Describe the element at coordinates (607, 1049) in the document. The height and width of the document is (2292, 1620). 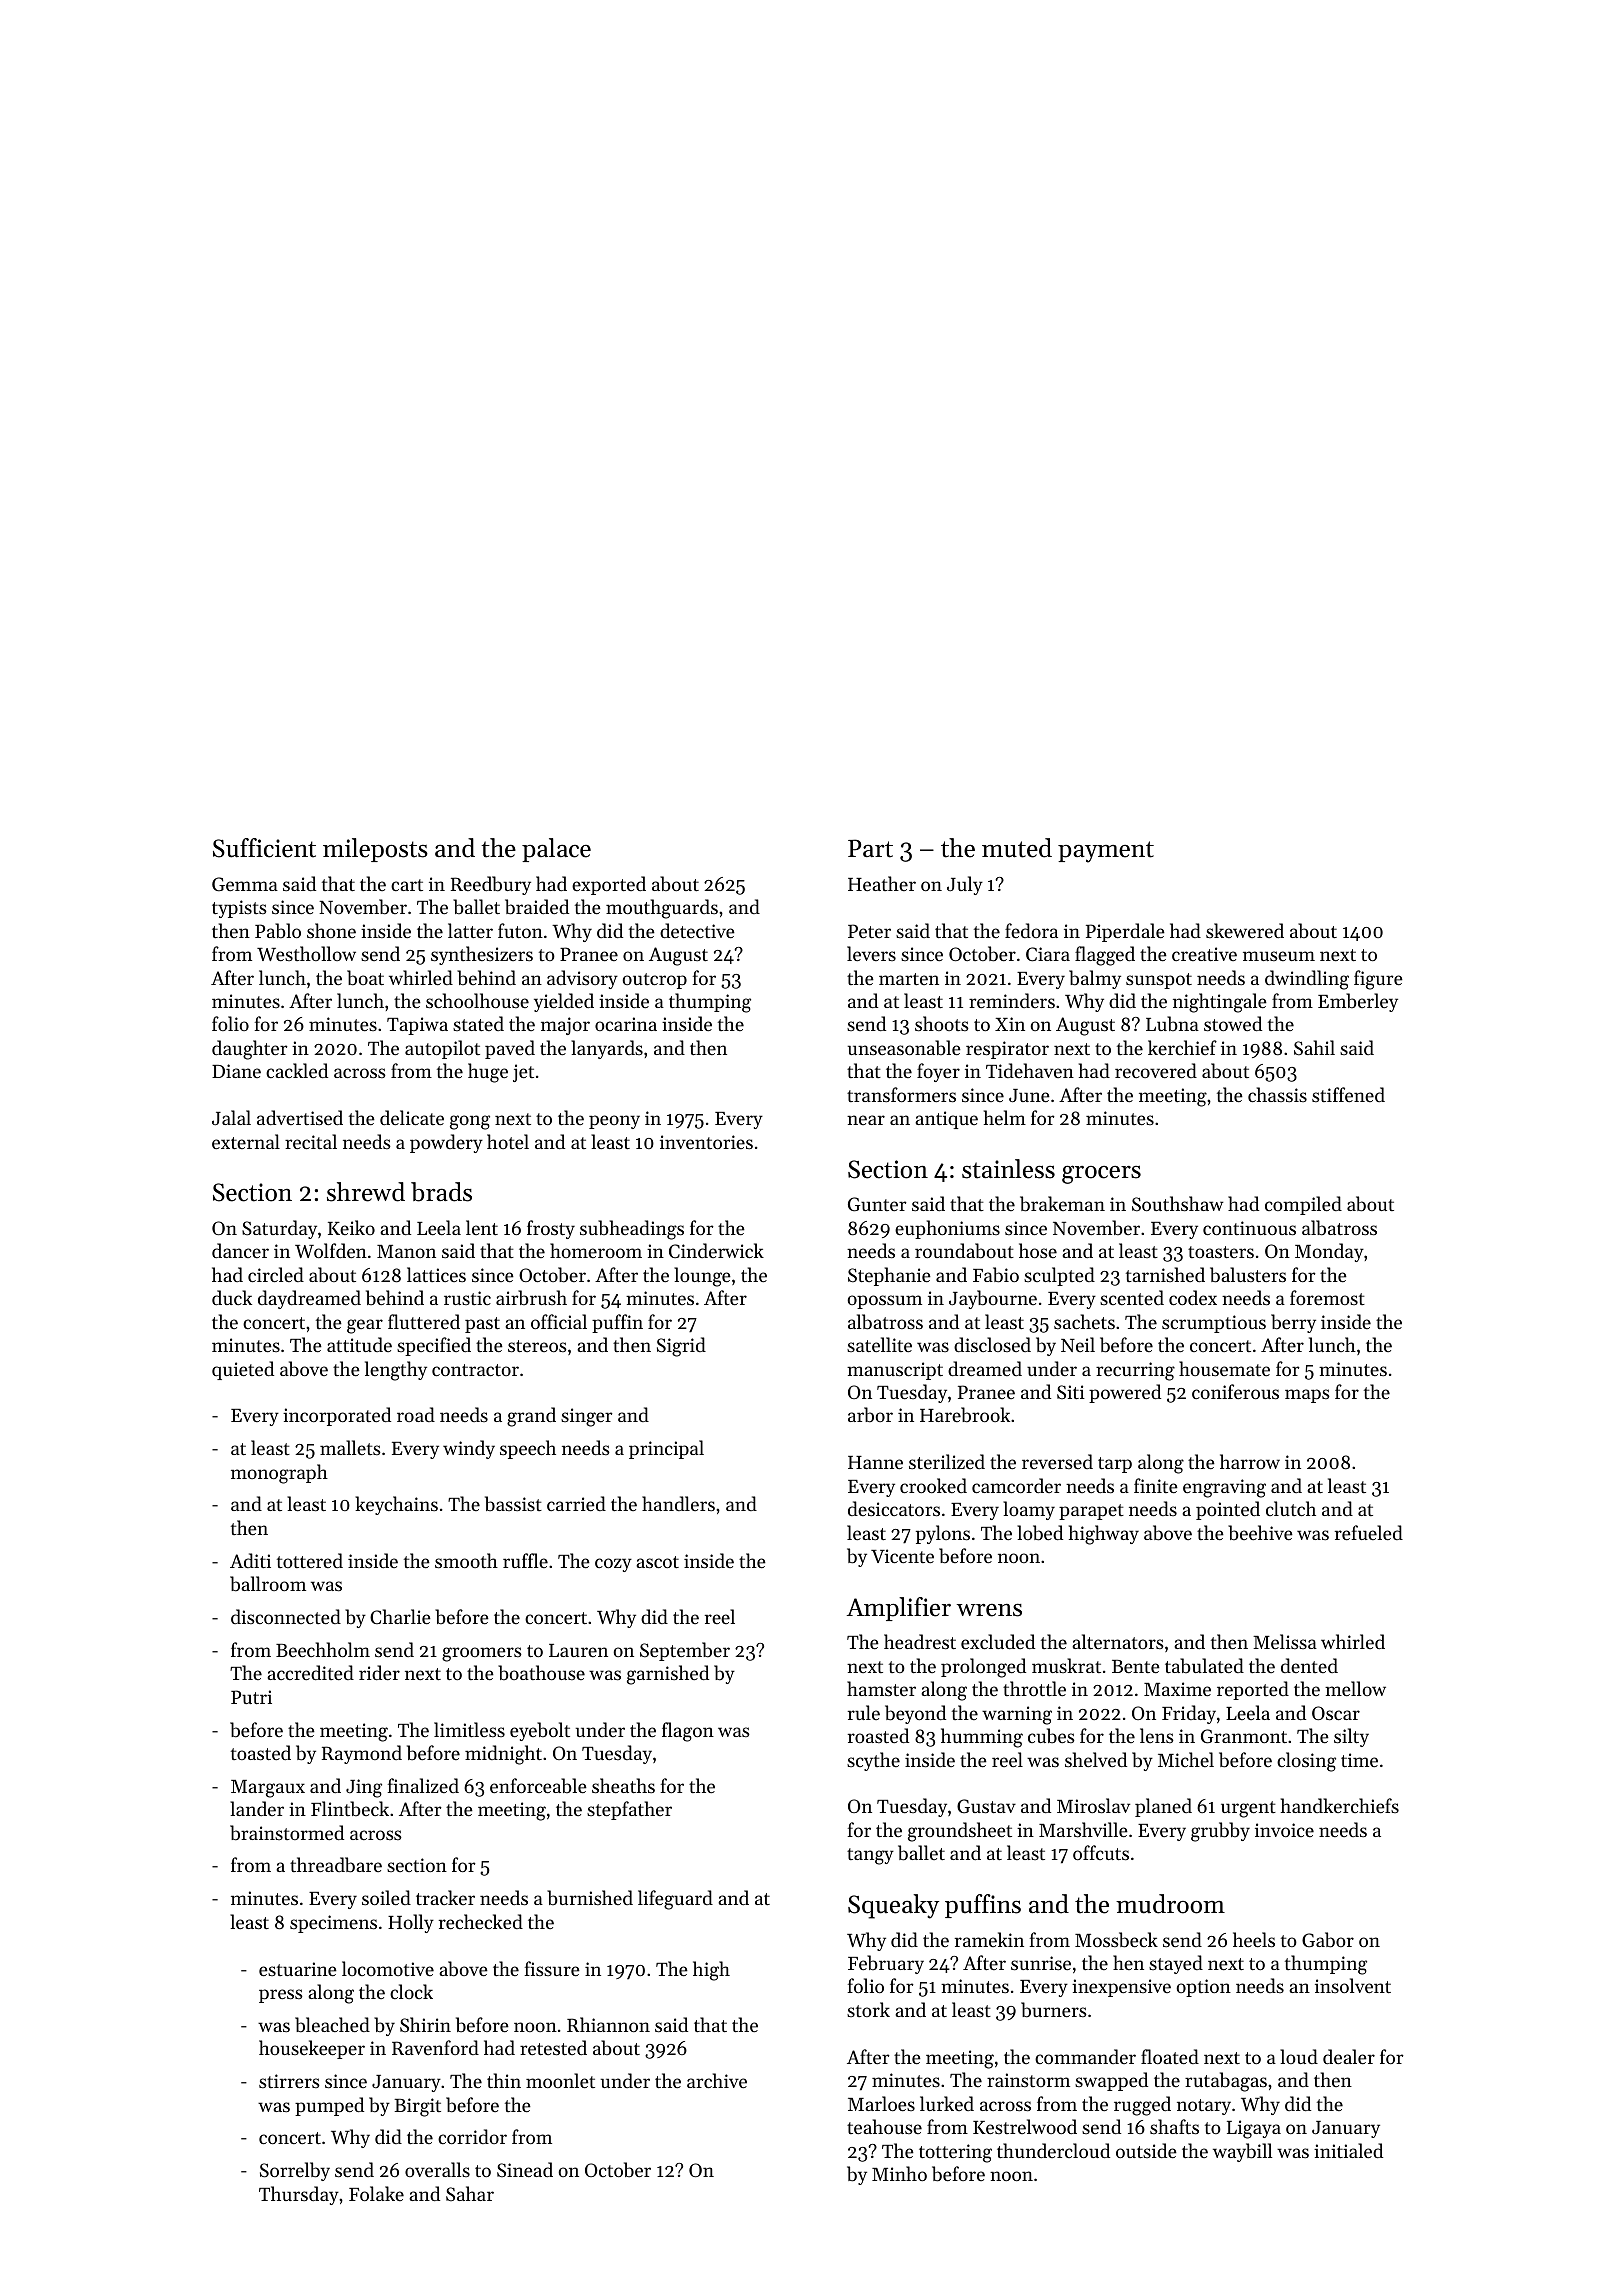
I see `lanyards` at that location.
